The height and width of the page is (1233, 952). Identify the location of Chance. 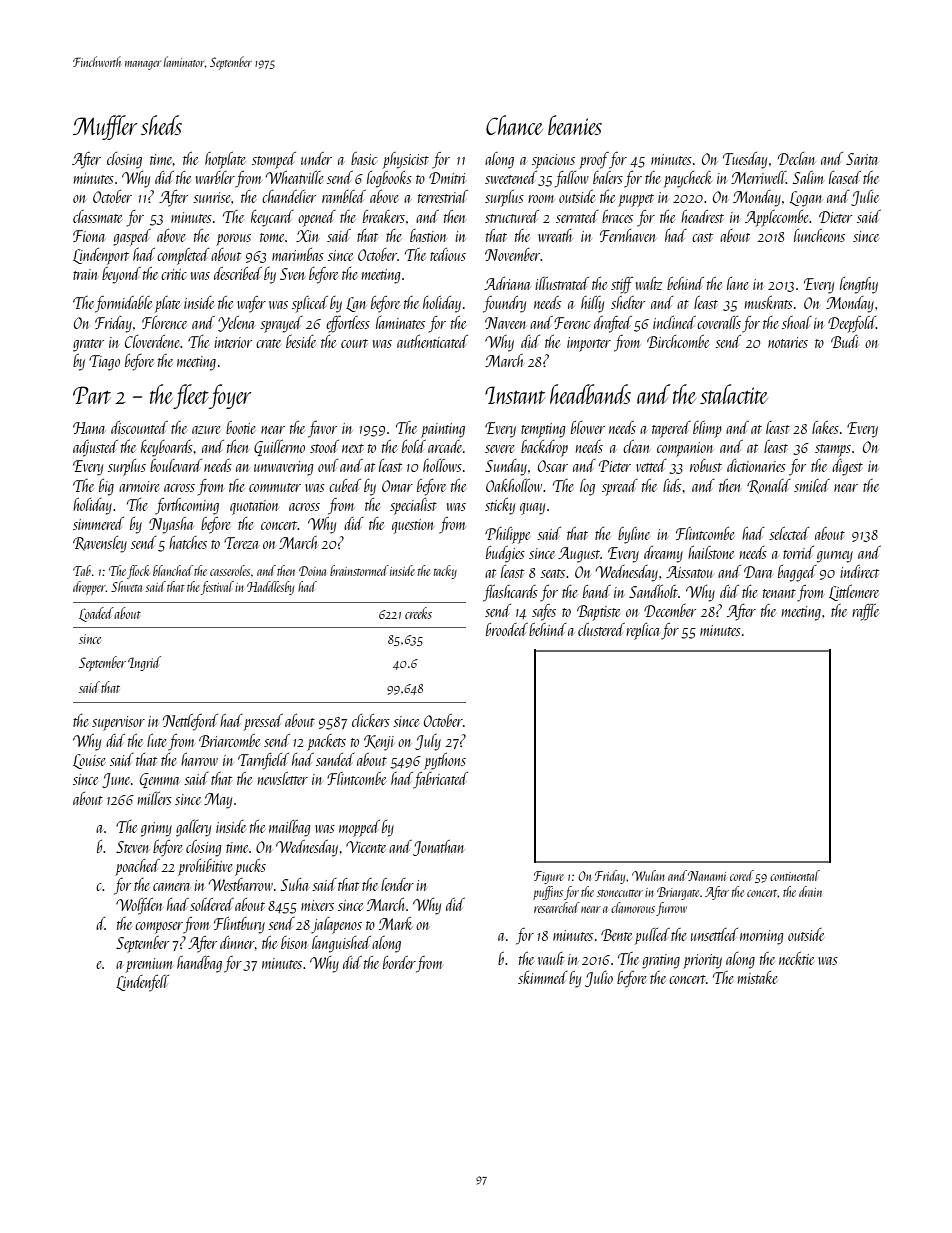
(514, 125).
